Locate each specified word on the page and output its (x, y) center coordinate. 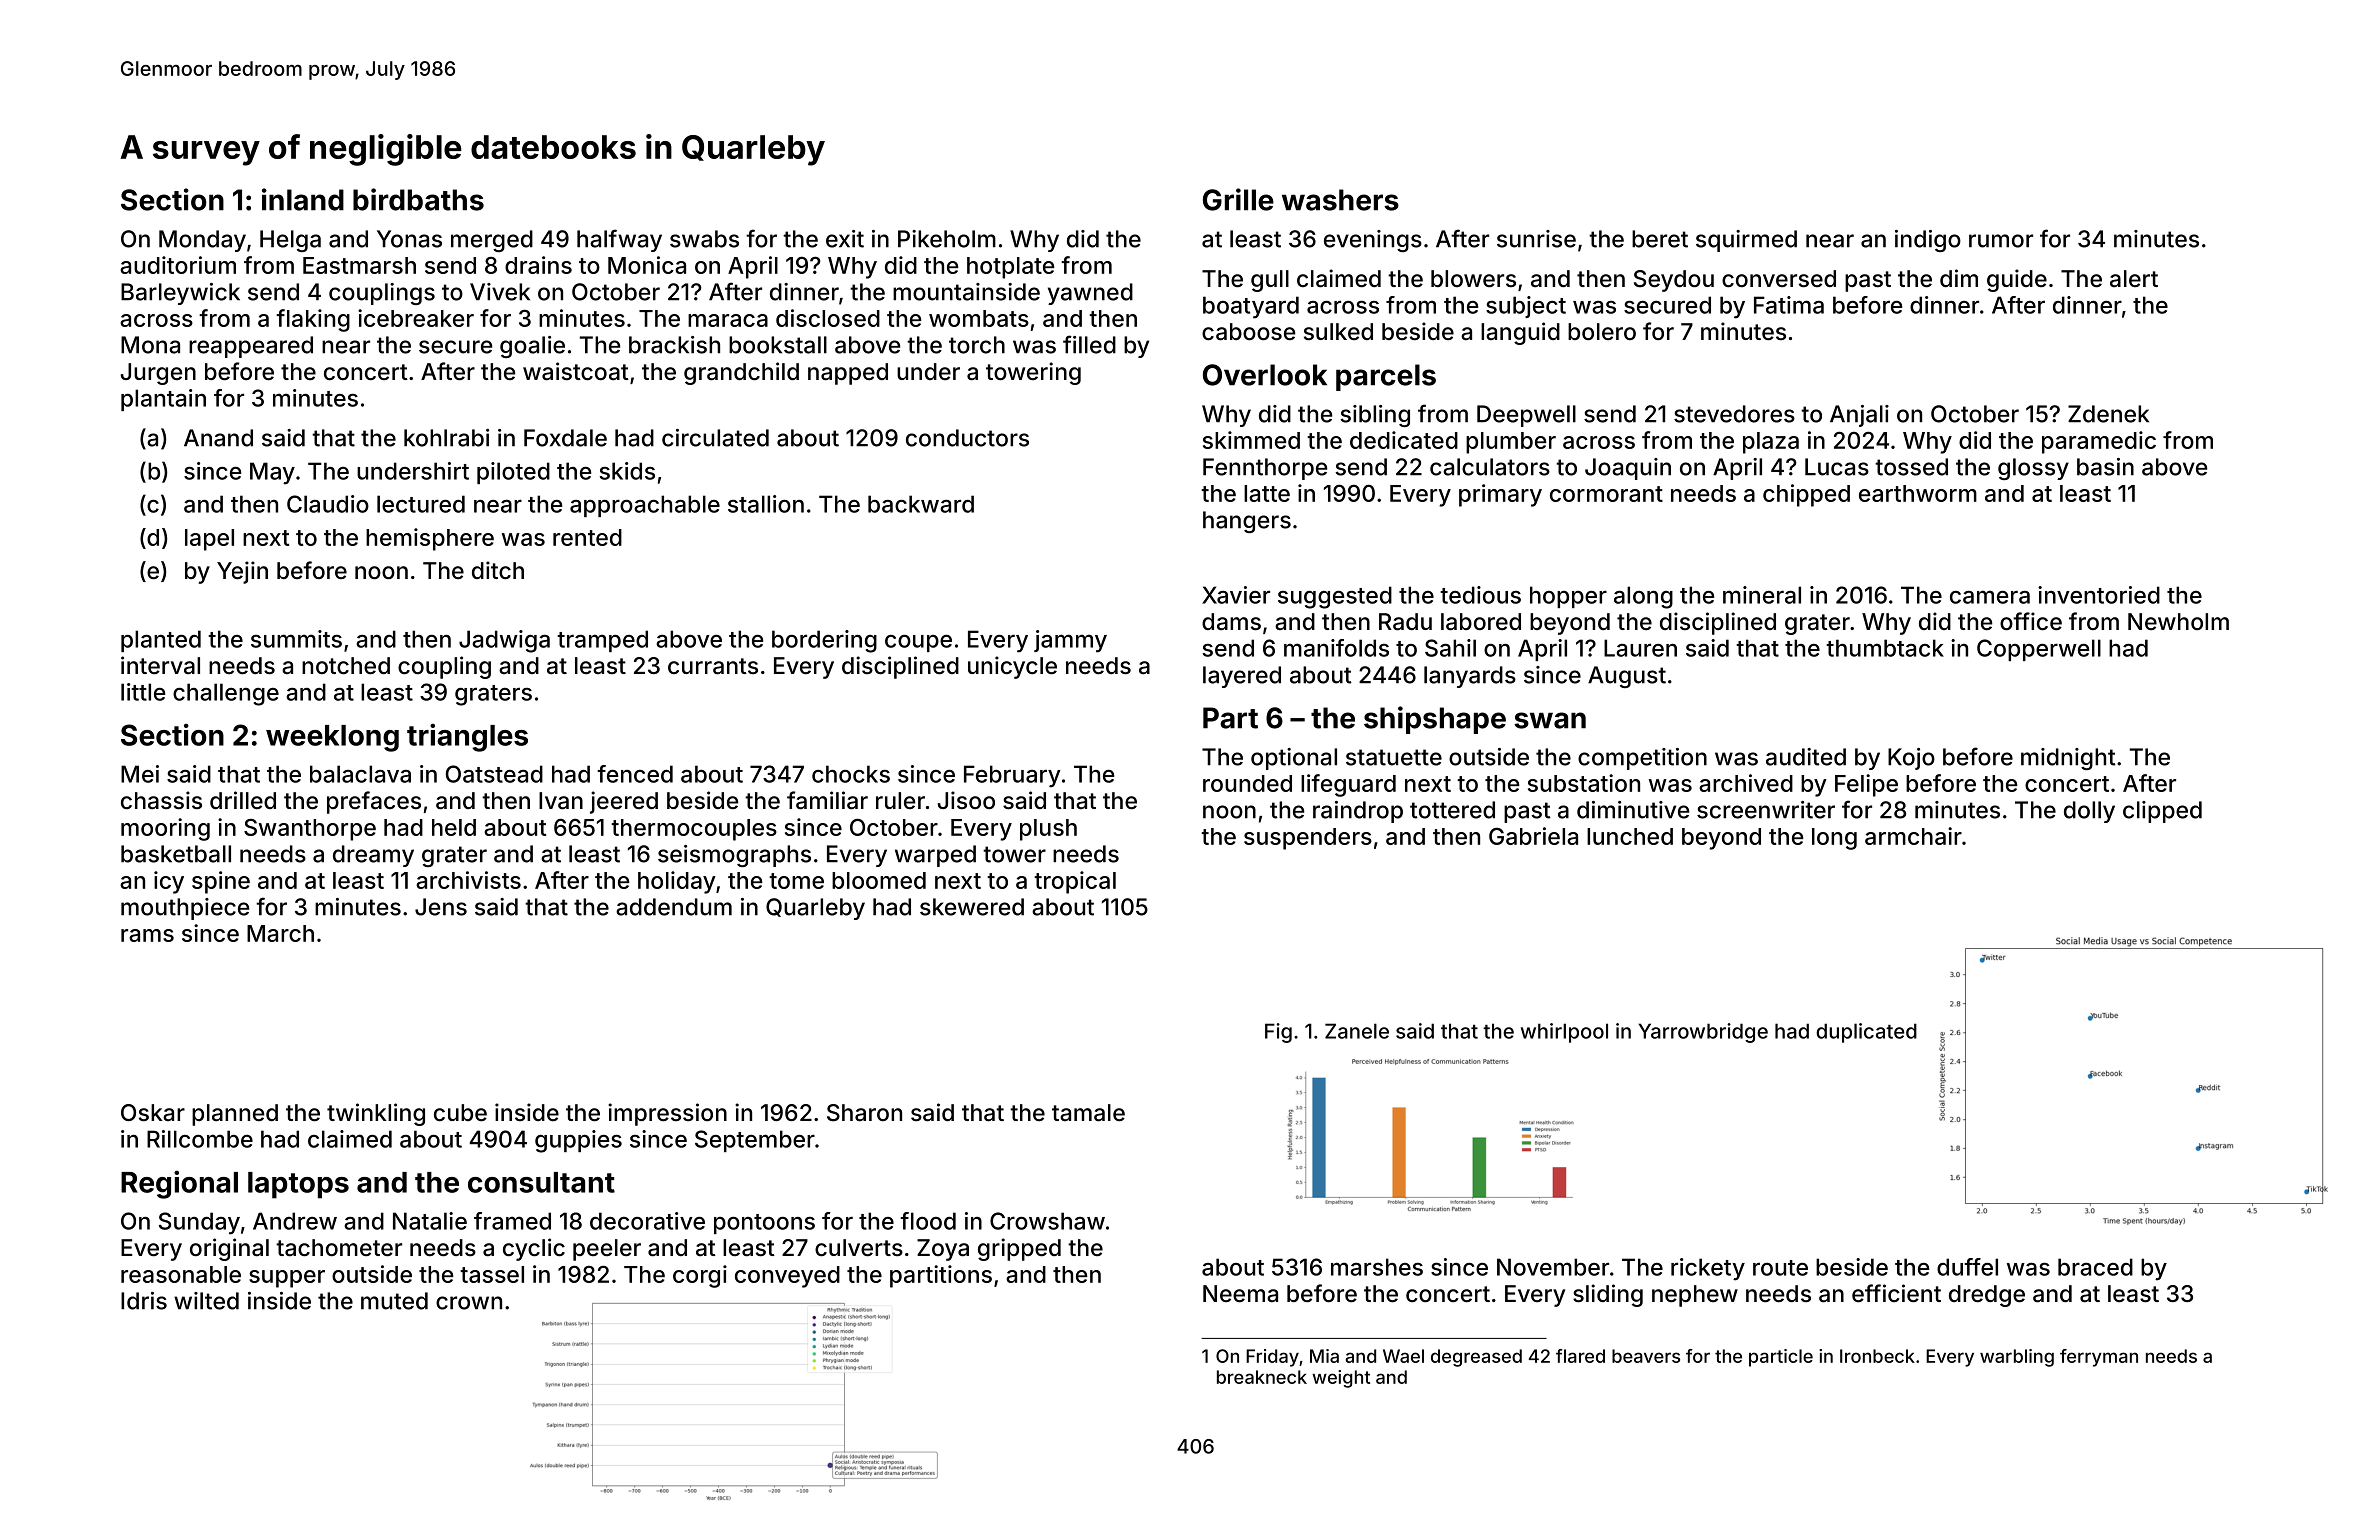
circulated (715, 438)
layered (1242, 677)
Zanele (1357, 1031)
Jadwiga (504, 641)
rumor (2001, 241)
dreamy (373, 856)
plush (1048, 830)
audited (1806, 757)
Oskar (153, 1113)
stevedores (1734, 414)
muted (394, 1301)
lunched (1630, 836)
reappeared (251, 347)
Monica (647, 265)
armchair (1913, 836)
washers (1340, 200)
